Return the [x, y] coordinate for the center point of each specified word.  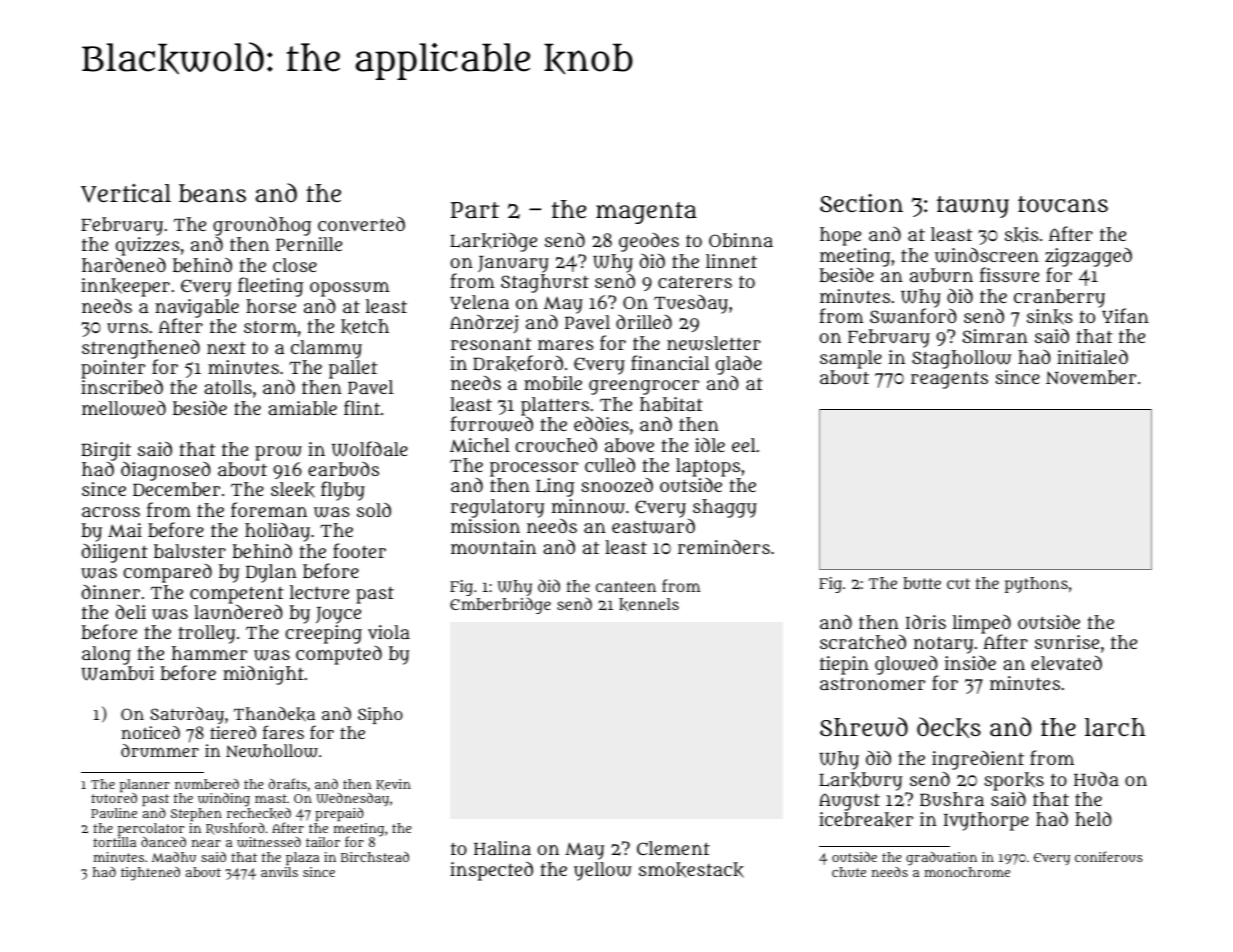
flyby [343, 491]
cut [958, 583]
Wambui [117, 673]
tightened [150, 874]
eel [744, 445]
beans [212, 193]
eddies [601, 424]
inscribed [122, 387]
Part [475, 210]
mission [485, 526]
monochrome [967, 872]
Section [861, 203]
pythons [1036, 585]
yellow [603, 871]
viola [389, 632]
